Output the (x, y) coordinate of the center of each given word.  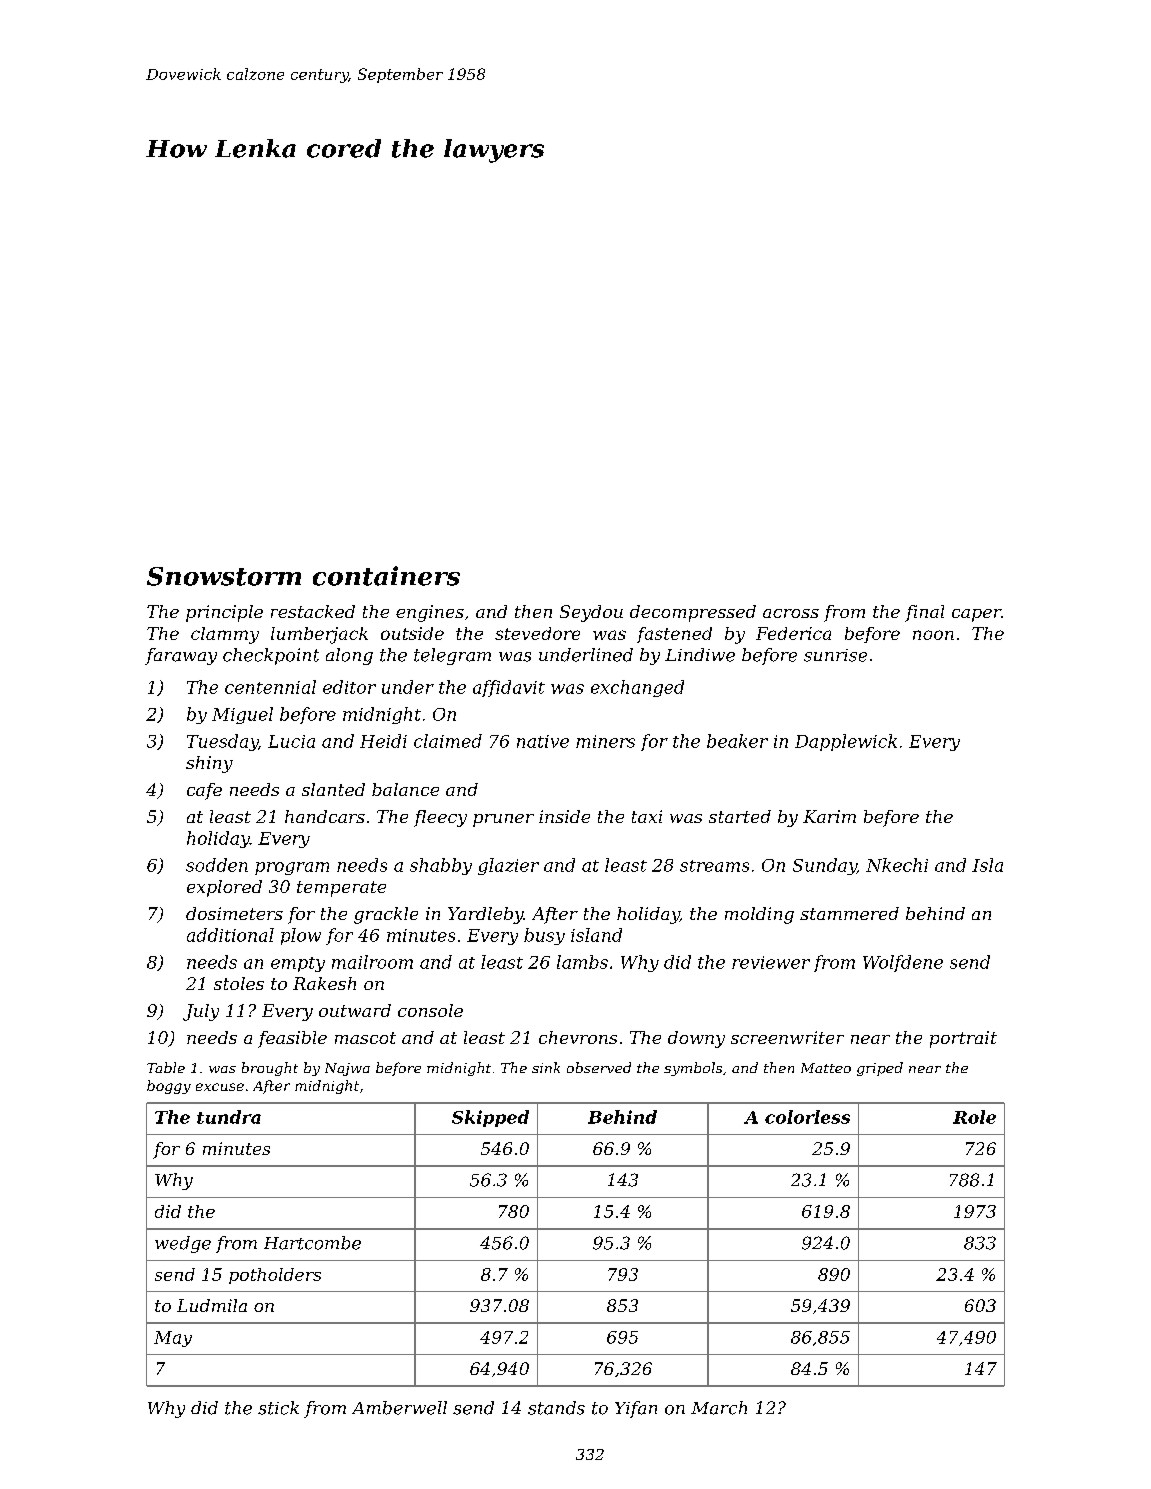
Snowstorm (224, 576)
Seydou (591, 613)
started (740, 816)
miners (605, 741)
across (791, 613)
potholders (275, 1276)
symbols (693, 1069)
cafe (204, 791)
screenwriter (787, 1037)
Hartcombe (312, 1243)
